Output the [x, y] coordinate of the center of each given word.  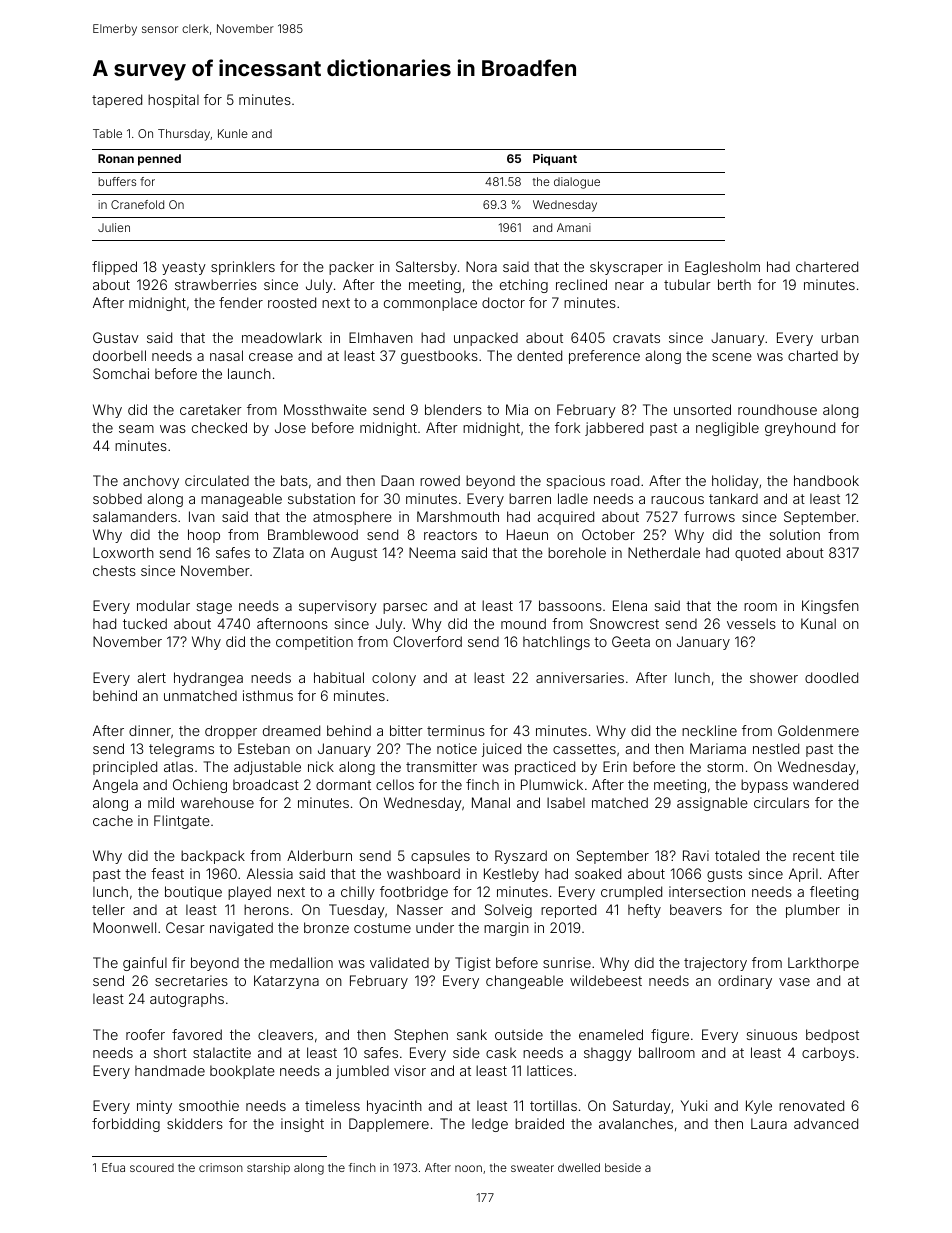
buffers [117, 181]
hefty [644, 911]
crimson [221, 1167]
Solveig [508, 911]
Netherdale [664, 552]
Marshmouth [458, 516]
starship [268, 1169]
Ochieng [200, 786]
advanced [826, 1123]
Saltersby [426, 268]
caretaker [211, 409]
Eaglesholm [722, 268]
